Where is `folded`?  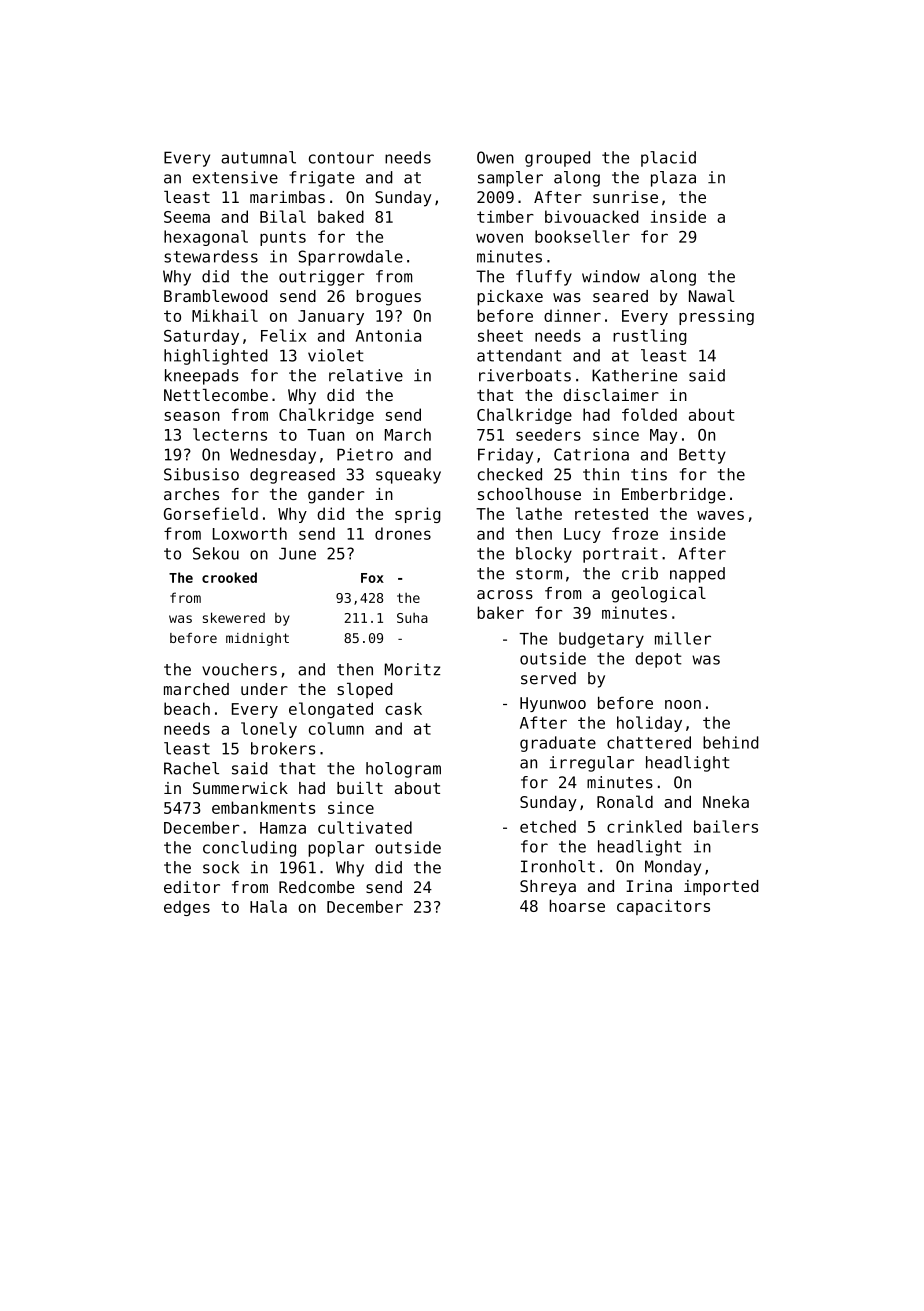
folded is located at coordinates (649, 414).
